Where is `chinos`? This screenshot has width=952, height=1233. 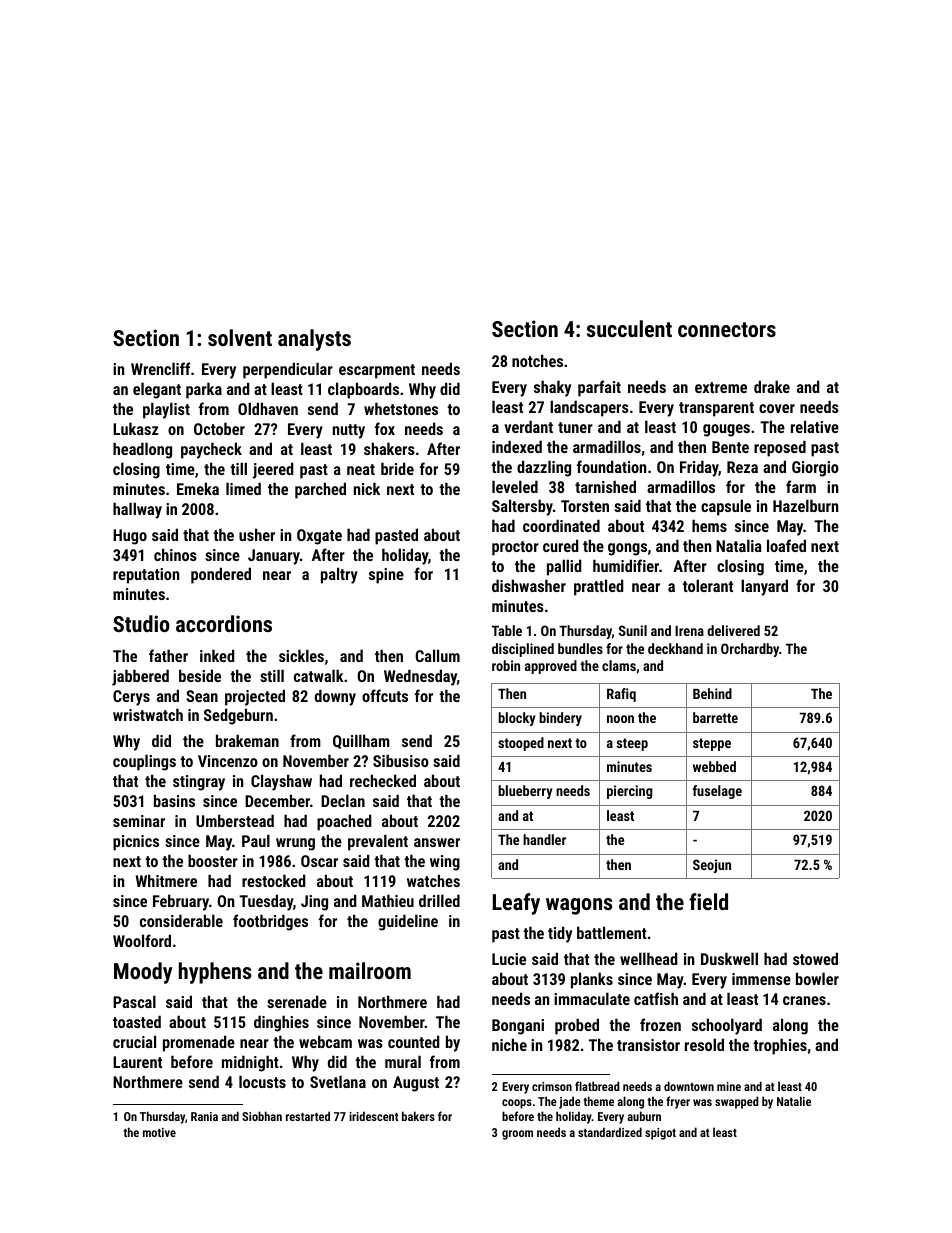
chinos is located at coordinates (175, 554).
